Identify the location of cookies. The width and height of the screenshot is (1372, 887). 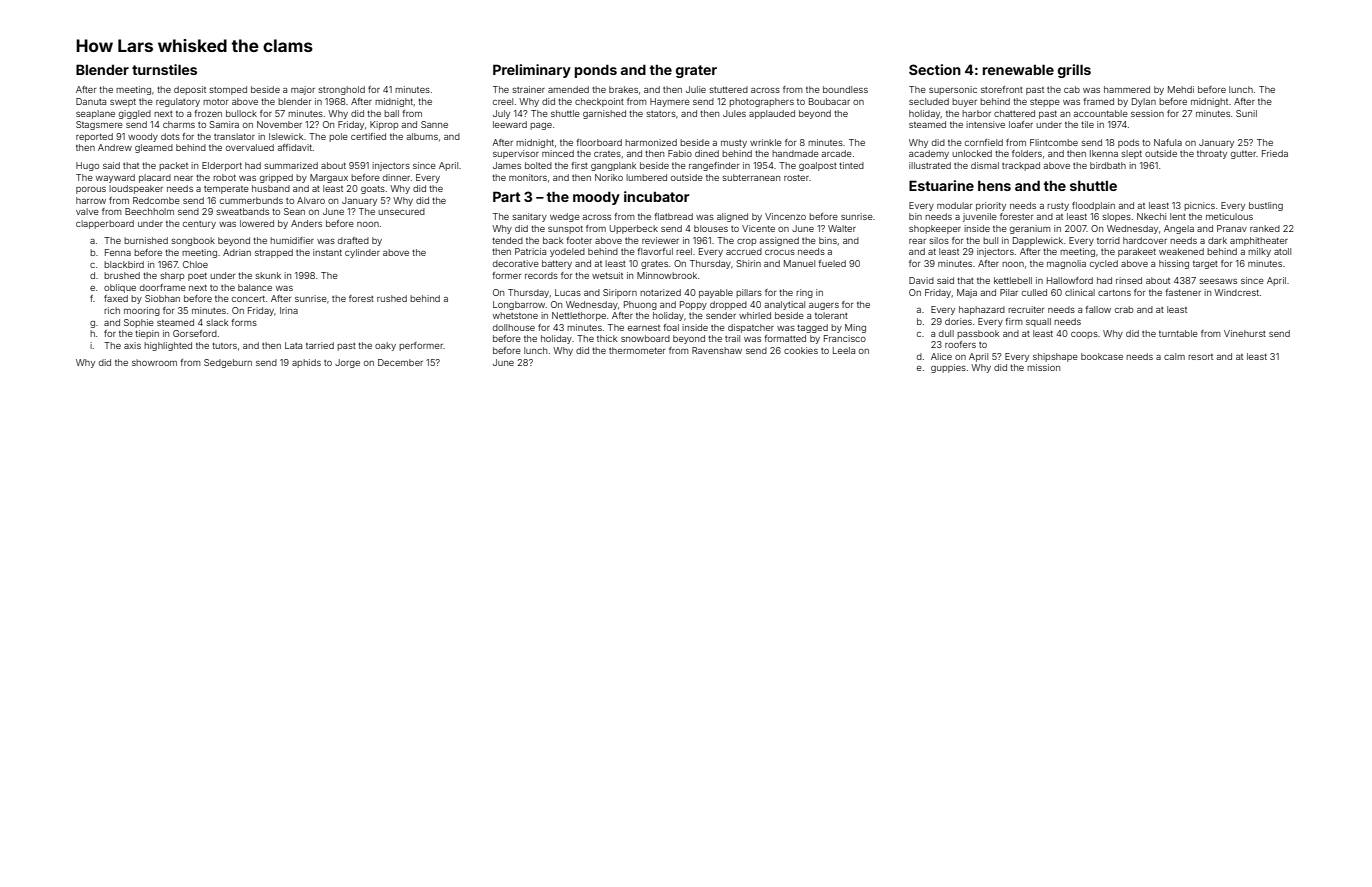
(801, 350).
